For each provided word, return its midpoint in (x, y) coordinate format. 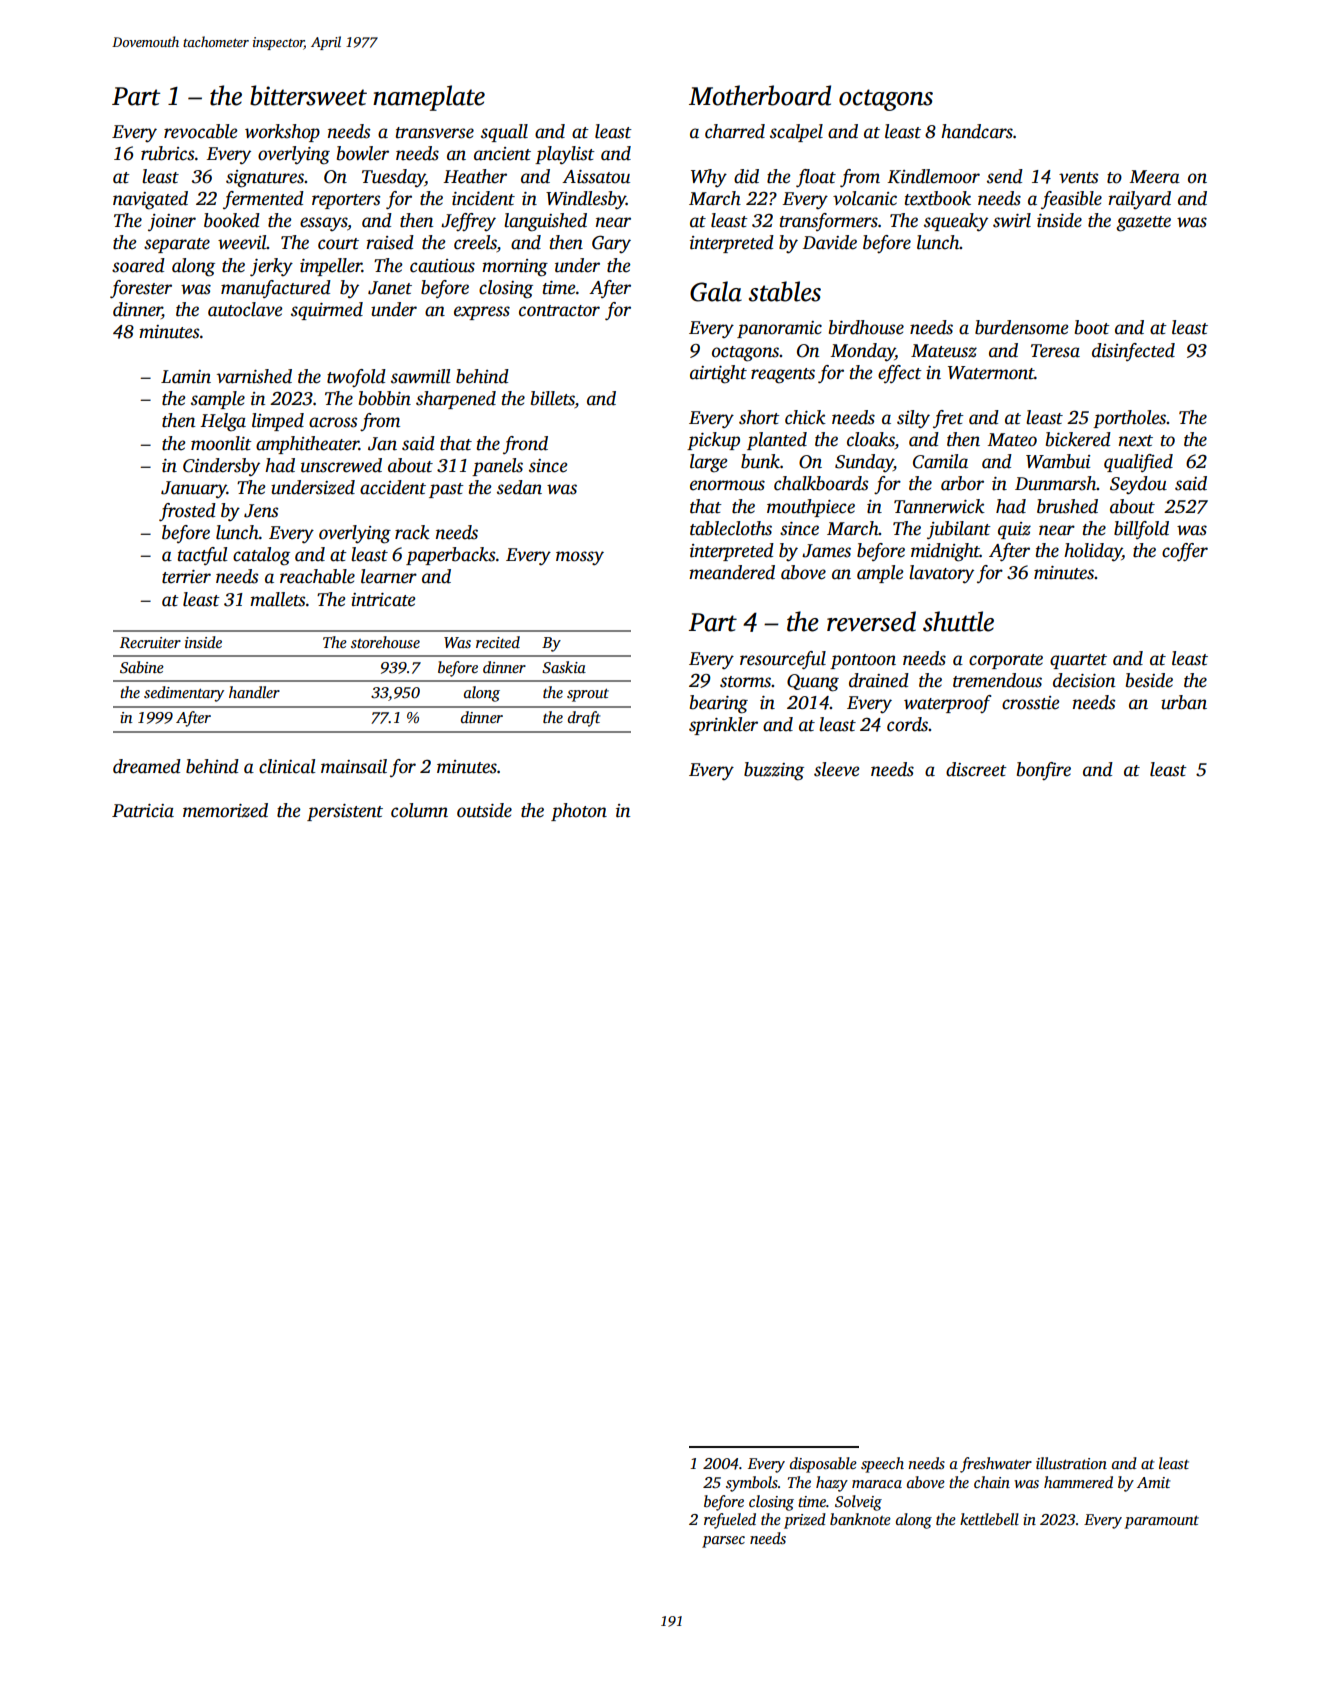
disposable (823, 1465)
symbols (752, 1484)
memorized (225, 810)
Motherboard (760, 95)
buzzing (774, 771)
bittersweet (308, 95)
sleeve (837, 769)
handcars (977, 131)
